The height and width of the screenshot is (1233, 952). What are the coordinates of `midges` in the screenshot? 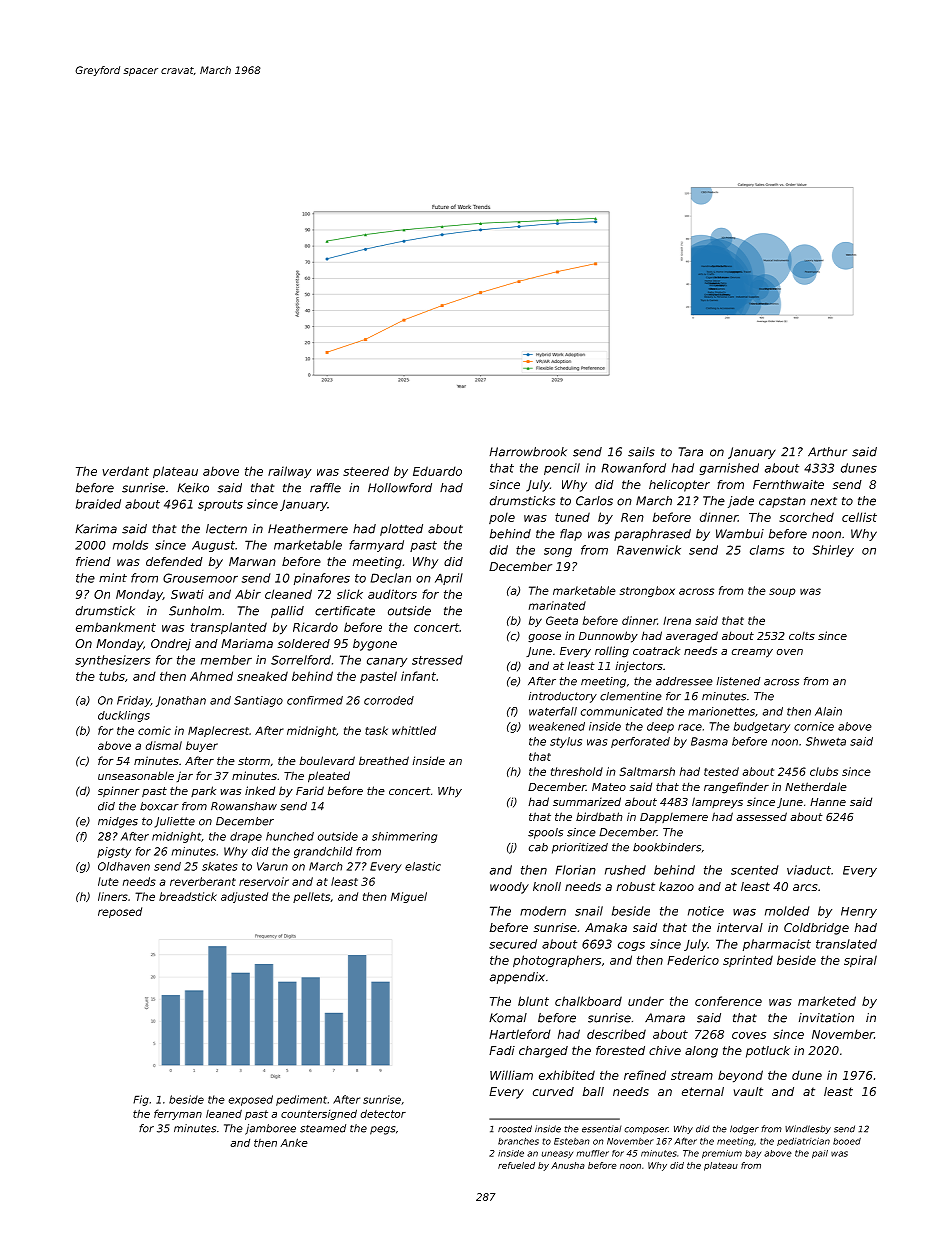 It's located at (118, 822).
